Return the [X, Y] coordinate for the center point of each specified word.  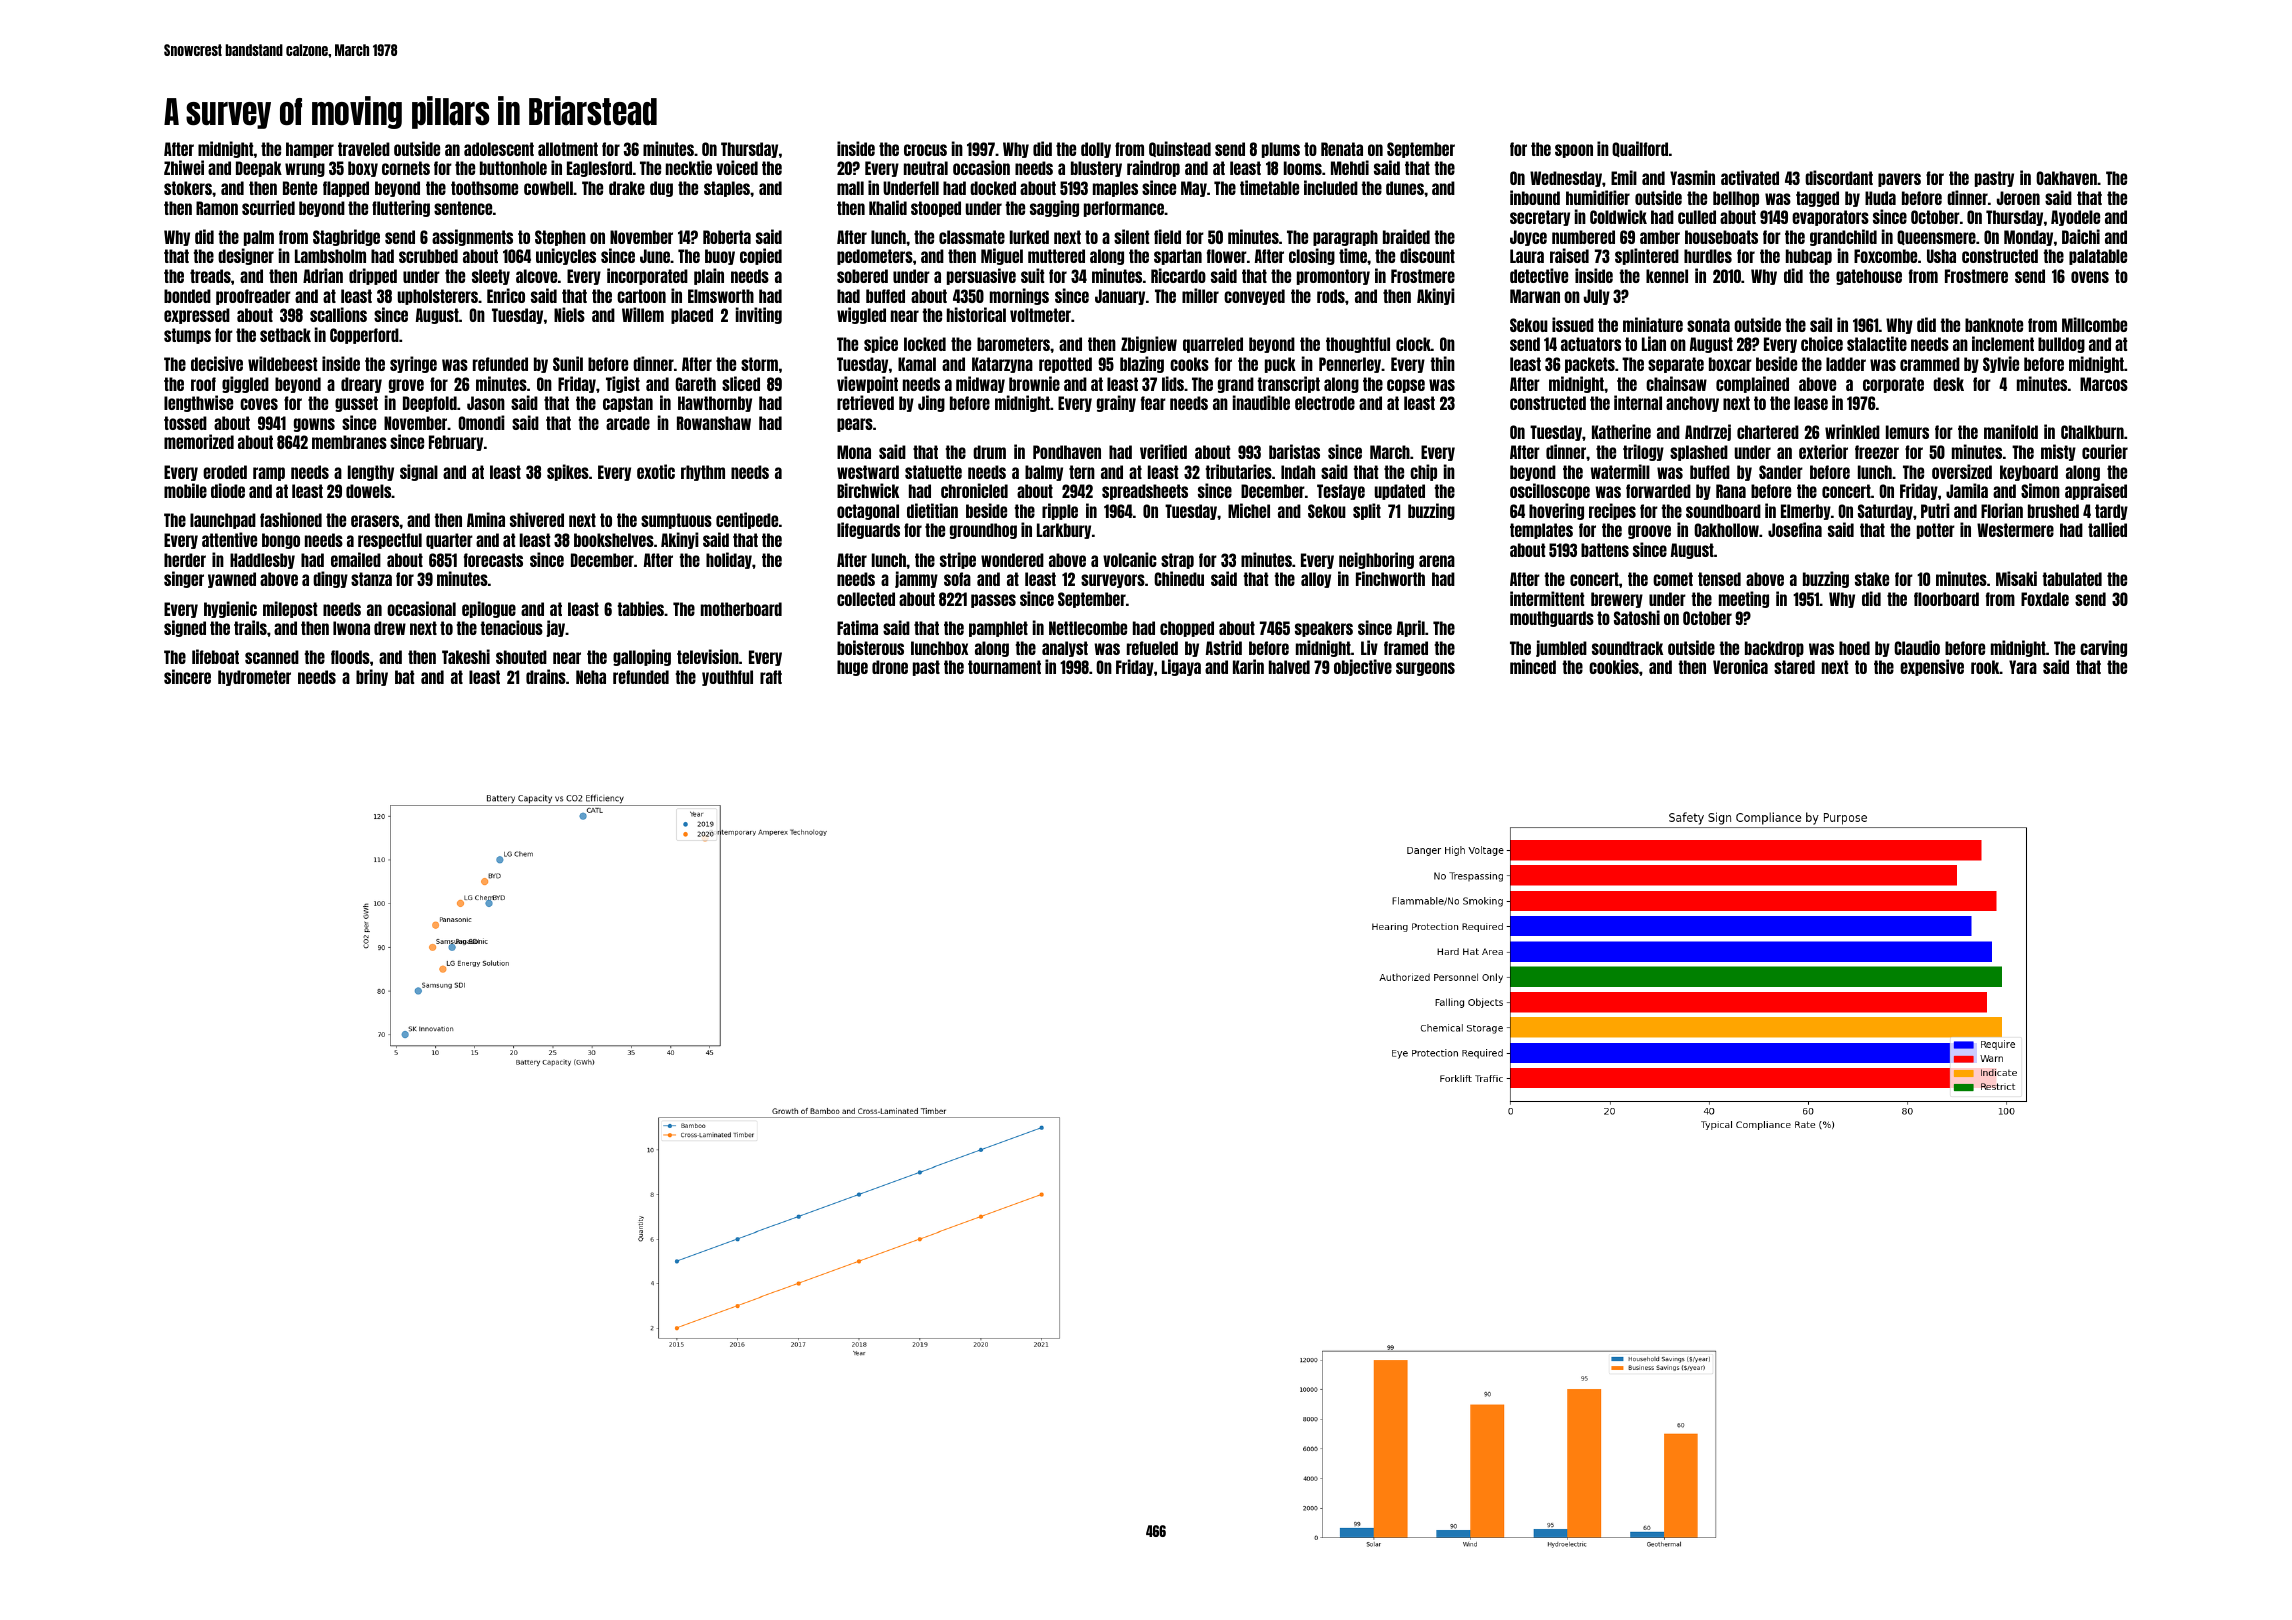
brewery [1617, 600]
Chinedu [1179, 578]
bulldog [2061, 345]
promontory [1333, 277]
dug [661, 189]
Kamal [917, 364]
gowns [314, 425]
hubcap [1809, 257]
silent [1131, 236]
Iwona [351, 628]
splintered [1647, 256]
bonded [187, 296]
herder [185, 560]
